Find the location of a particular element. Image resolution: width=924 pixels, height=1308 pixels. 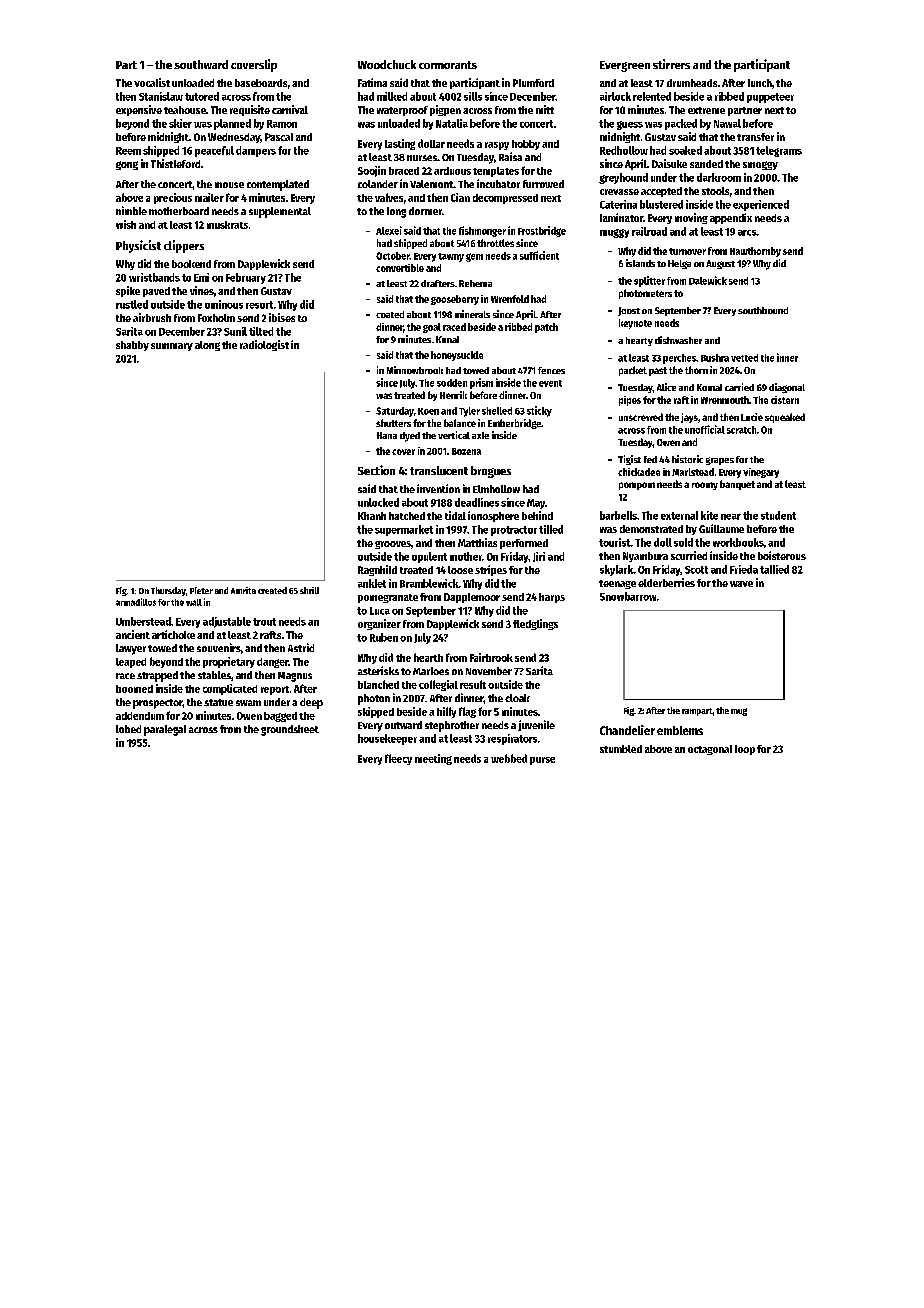

perches is located at coordinates (679, 359).
